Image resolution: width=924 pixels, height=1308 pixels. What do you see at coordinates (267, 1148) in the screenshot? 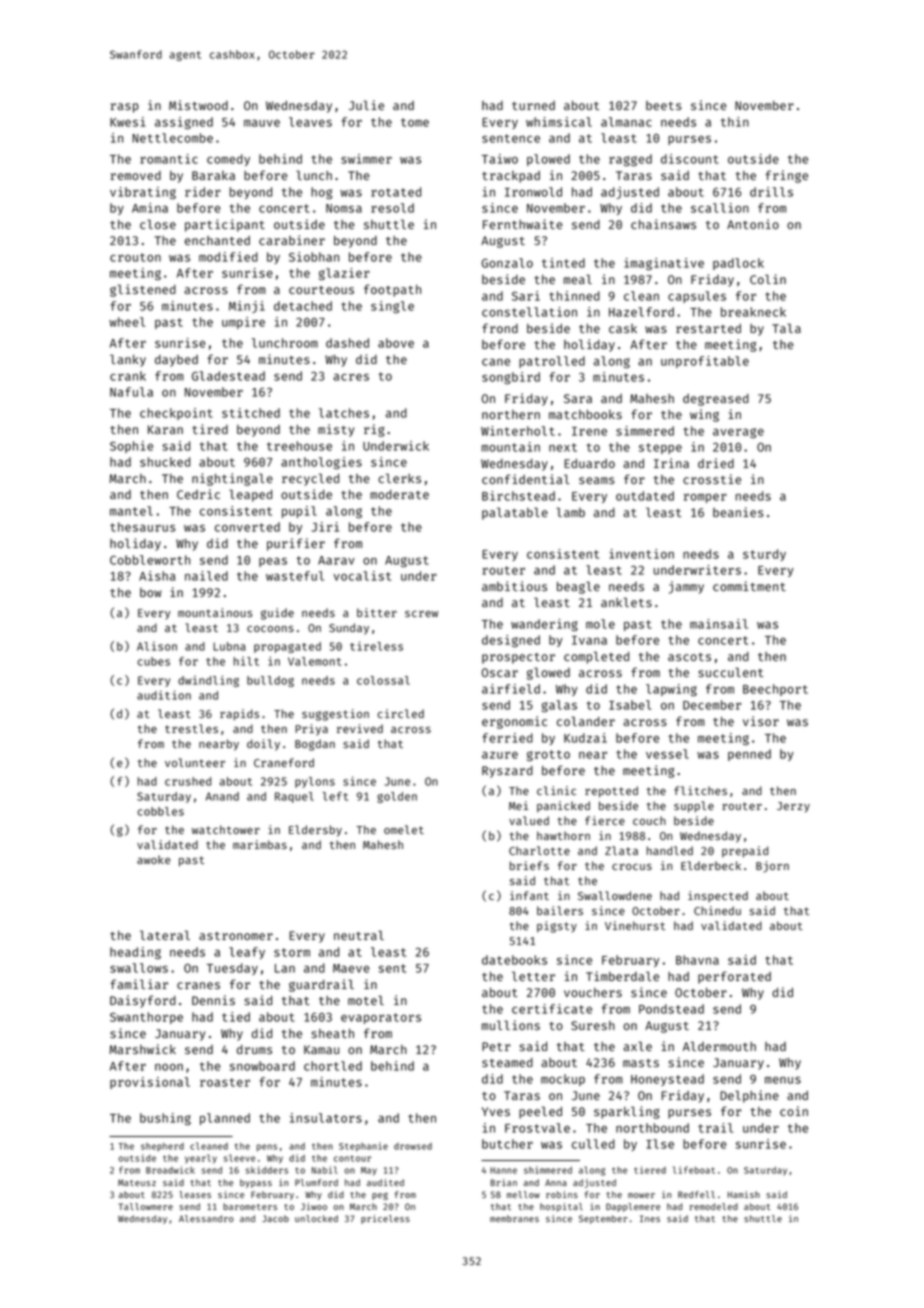
I see `pens` at bounding box center [267, 1148].
